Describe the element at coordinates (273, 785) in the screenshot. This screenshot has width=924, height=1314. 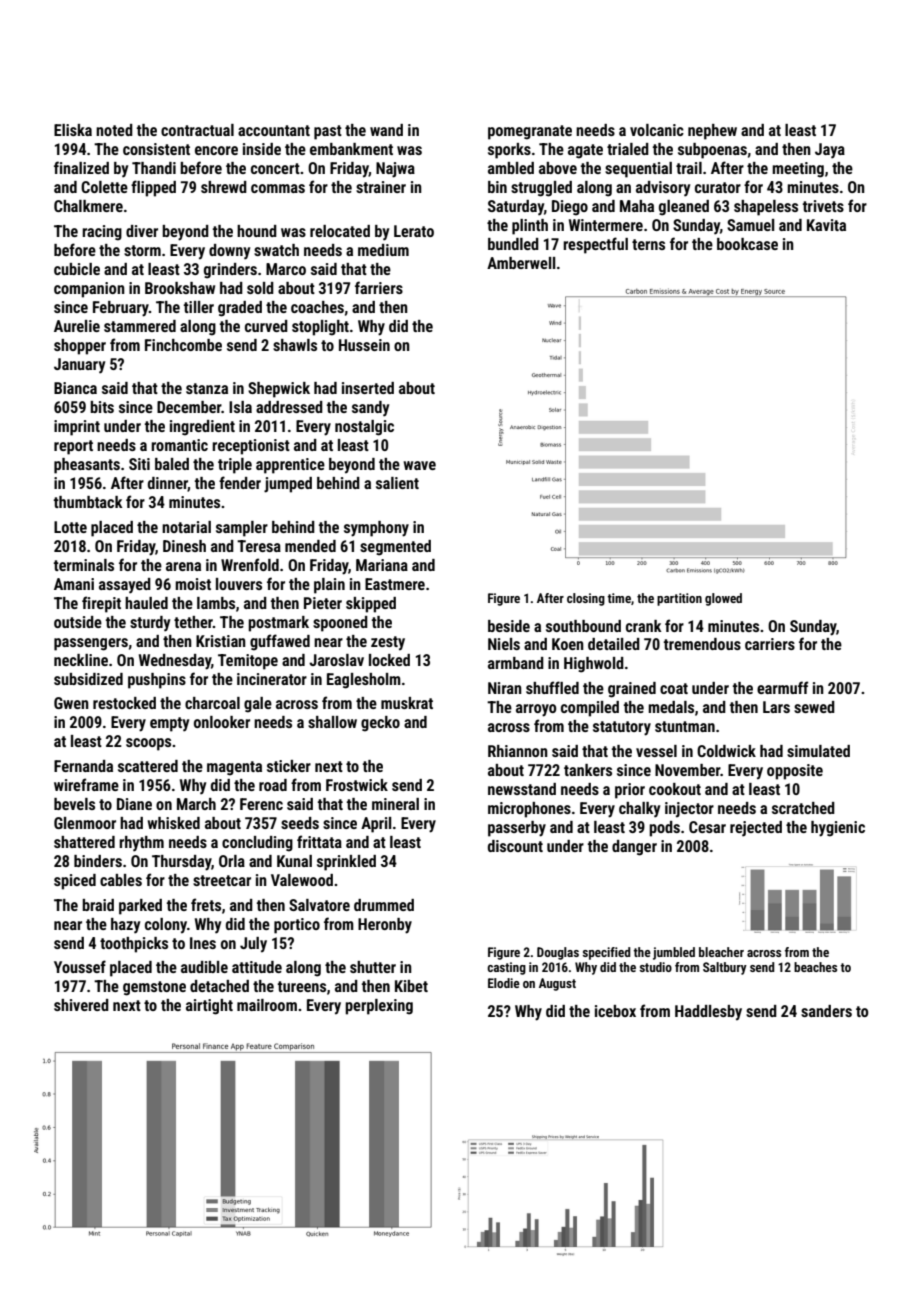
I see `road` at that location.
